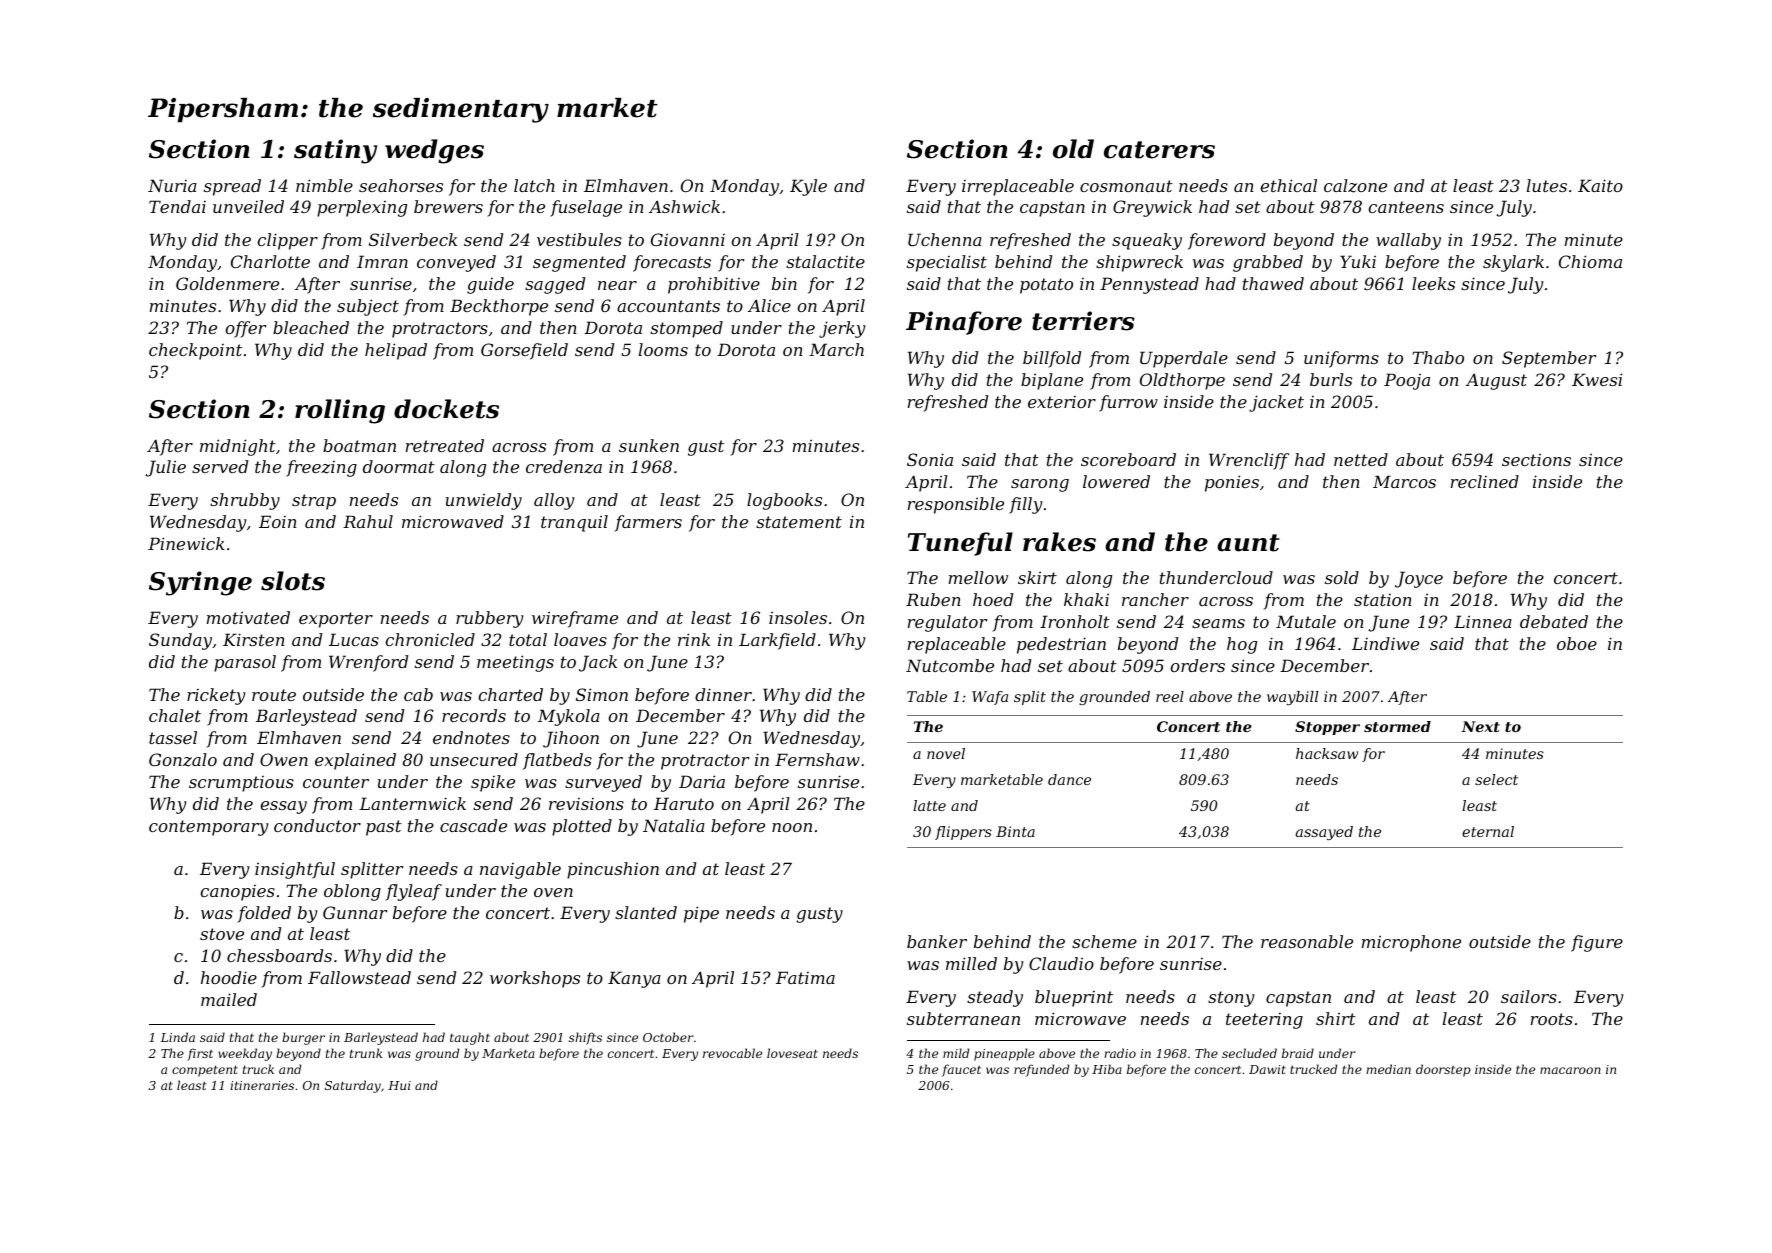 This document has width=1772, height=1253. Describe the element at coordinates (353, 1086) in the document. I see `Saturday` at that location.
